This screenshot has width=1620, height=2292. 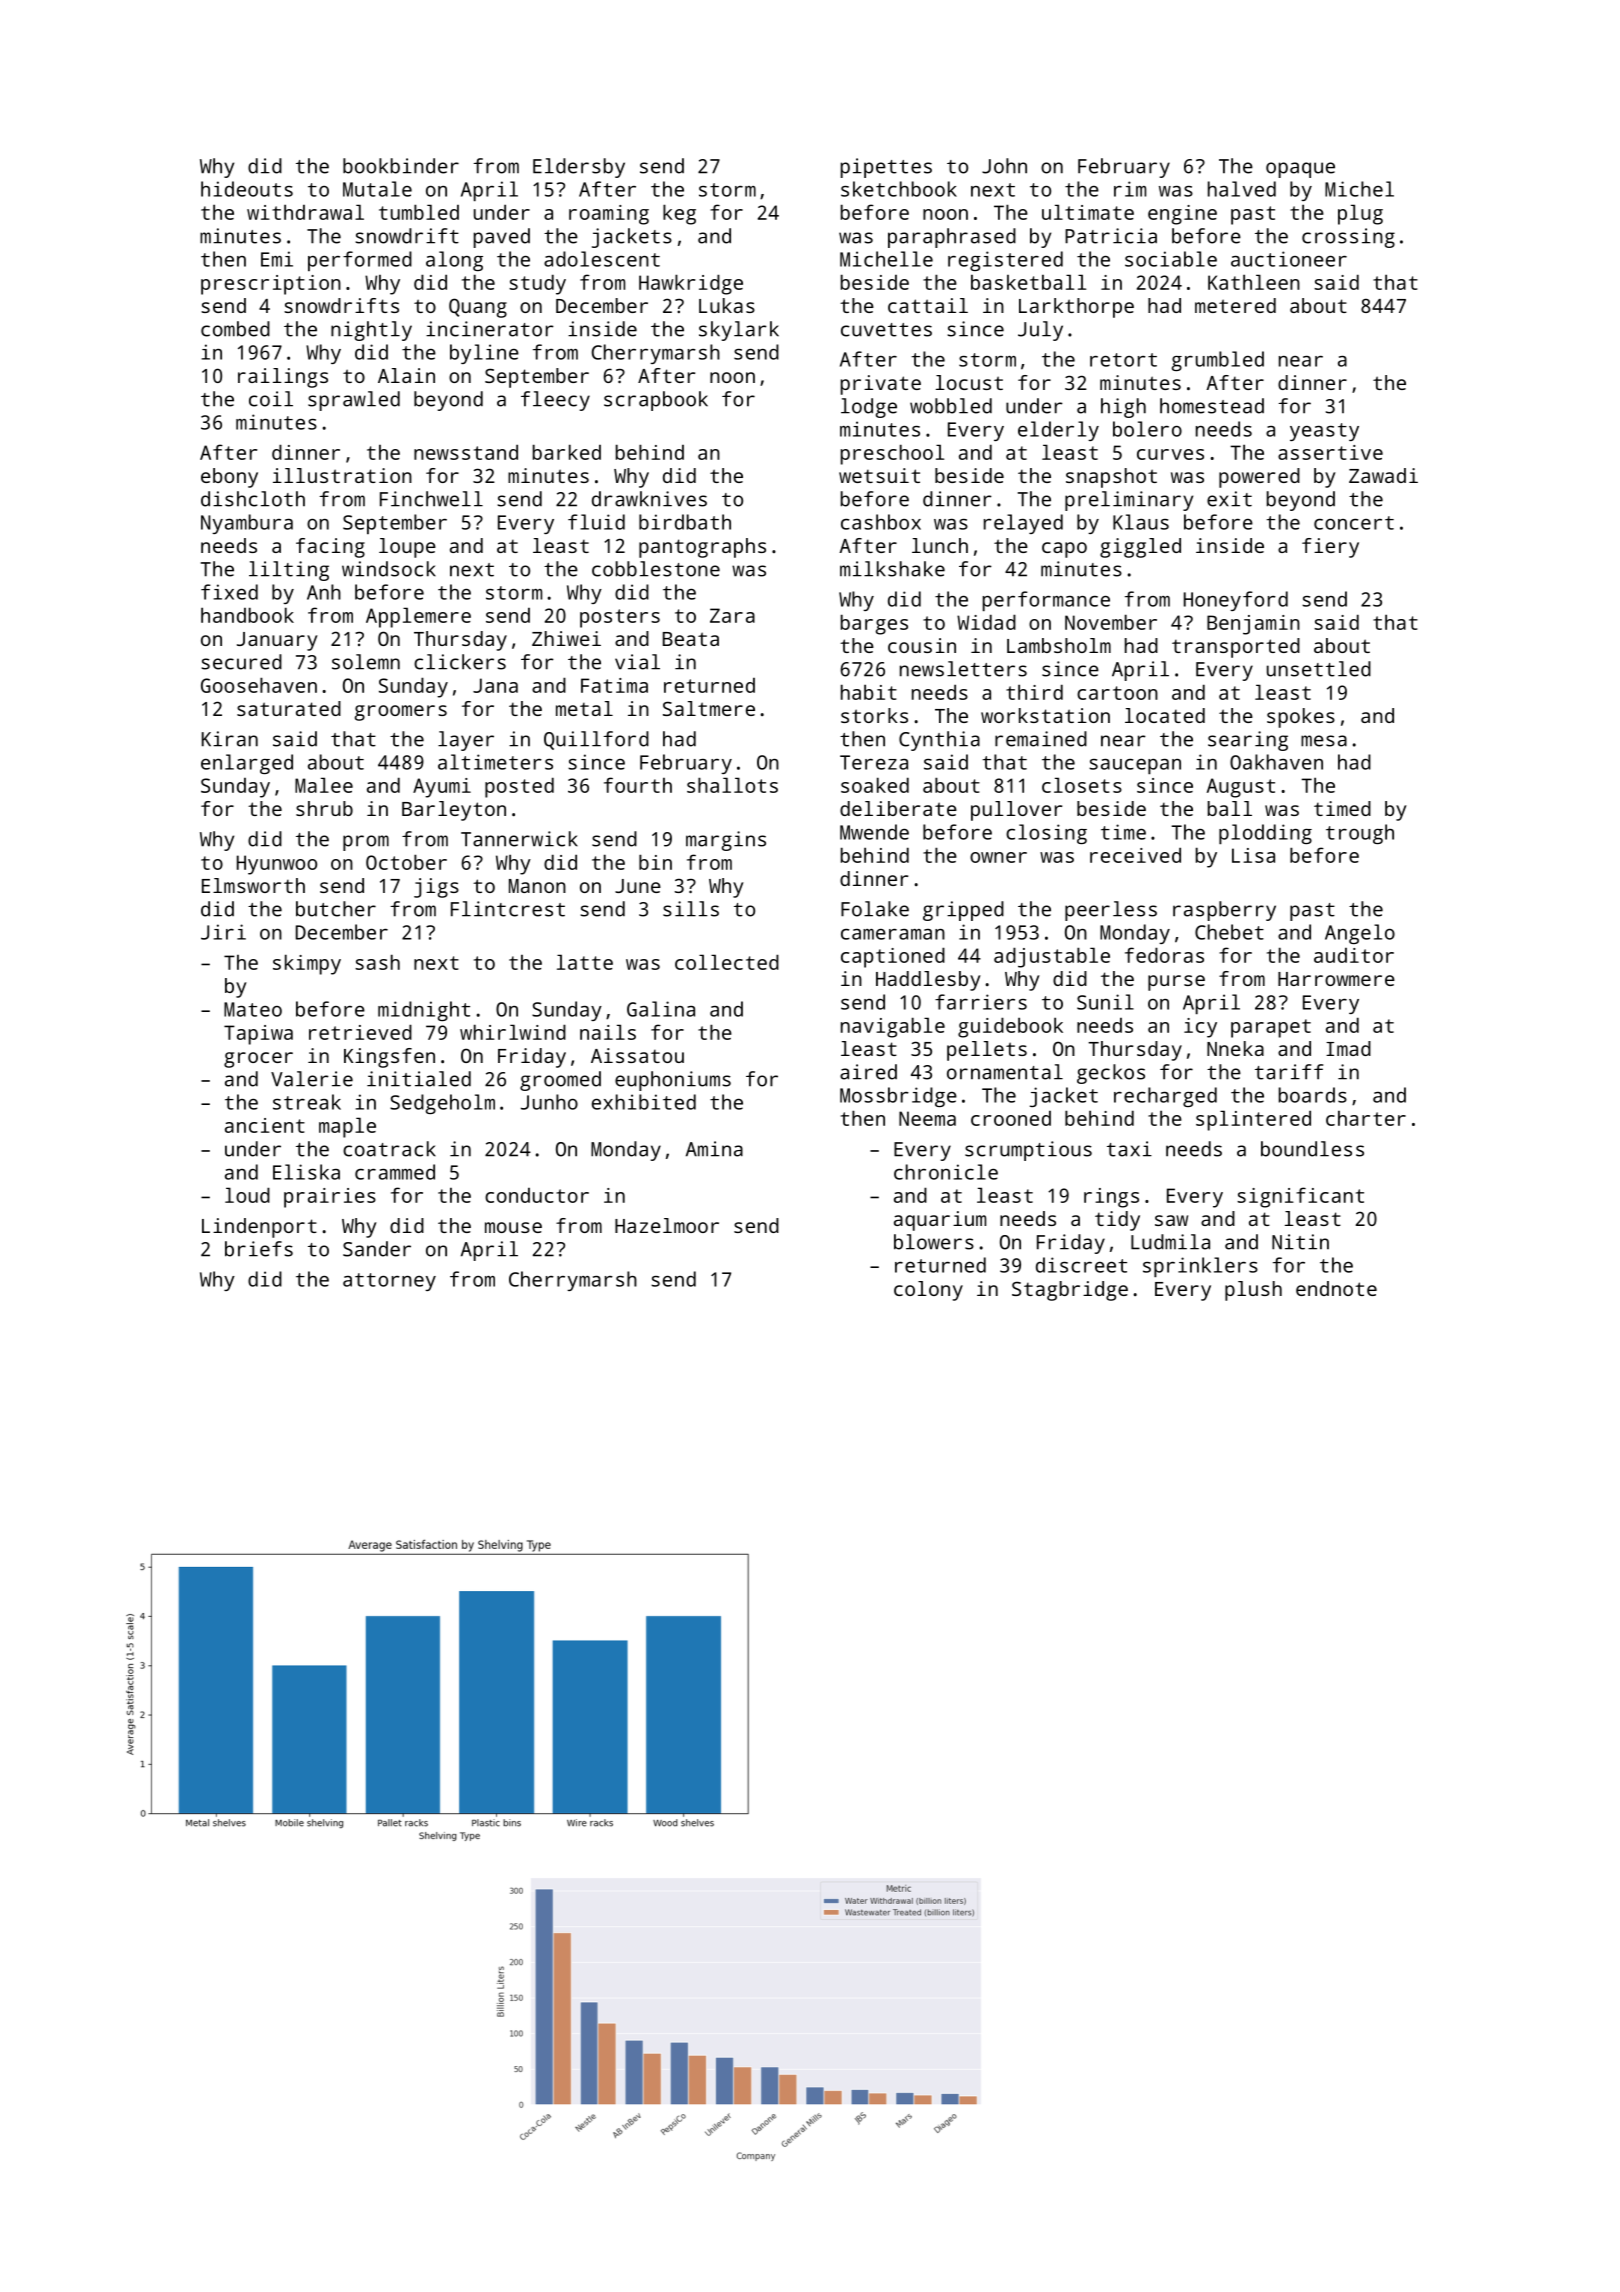 I want to click on sills, so click(x=691, y=909).
